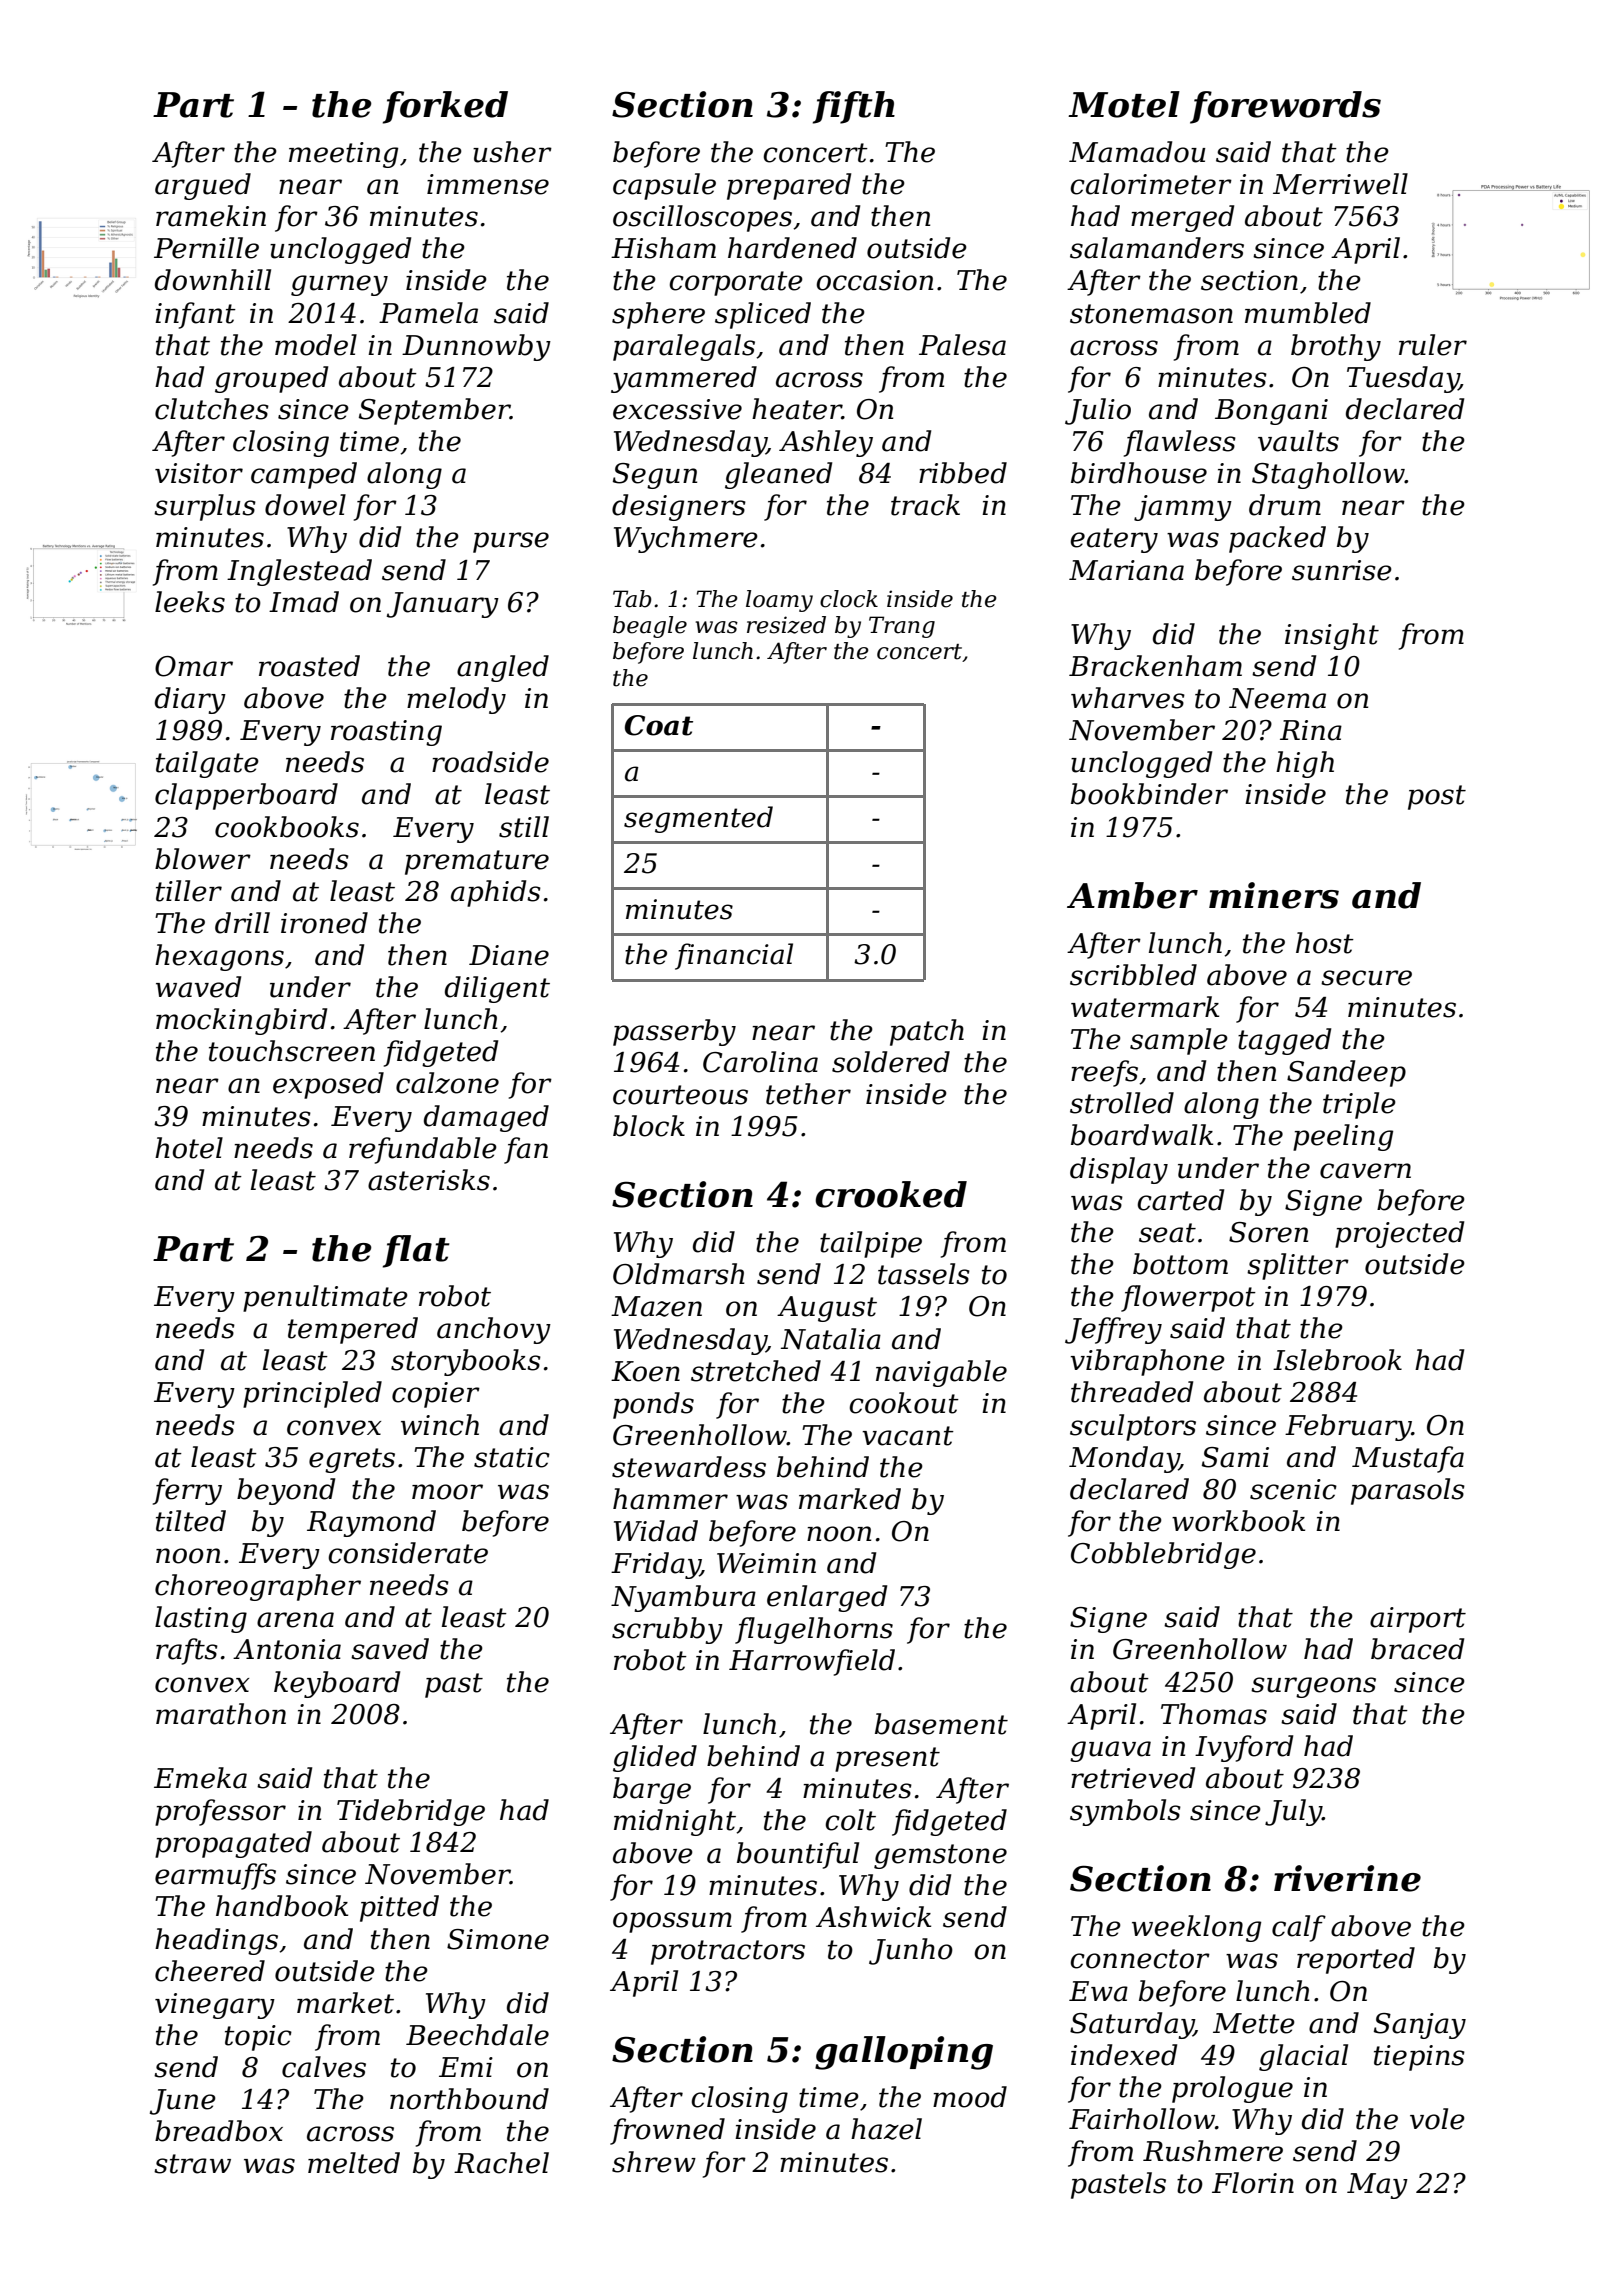  I want to click on post, so click(1437, 797).
